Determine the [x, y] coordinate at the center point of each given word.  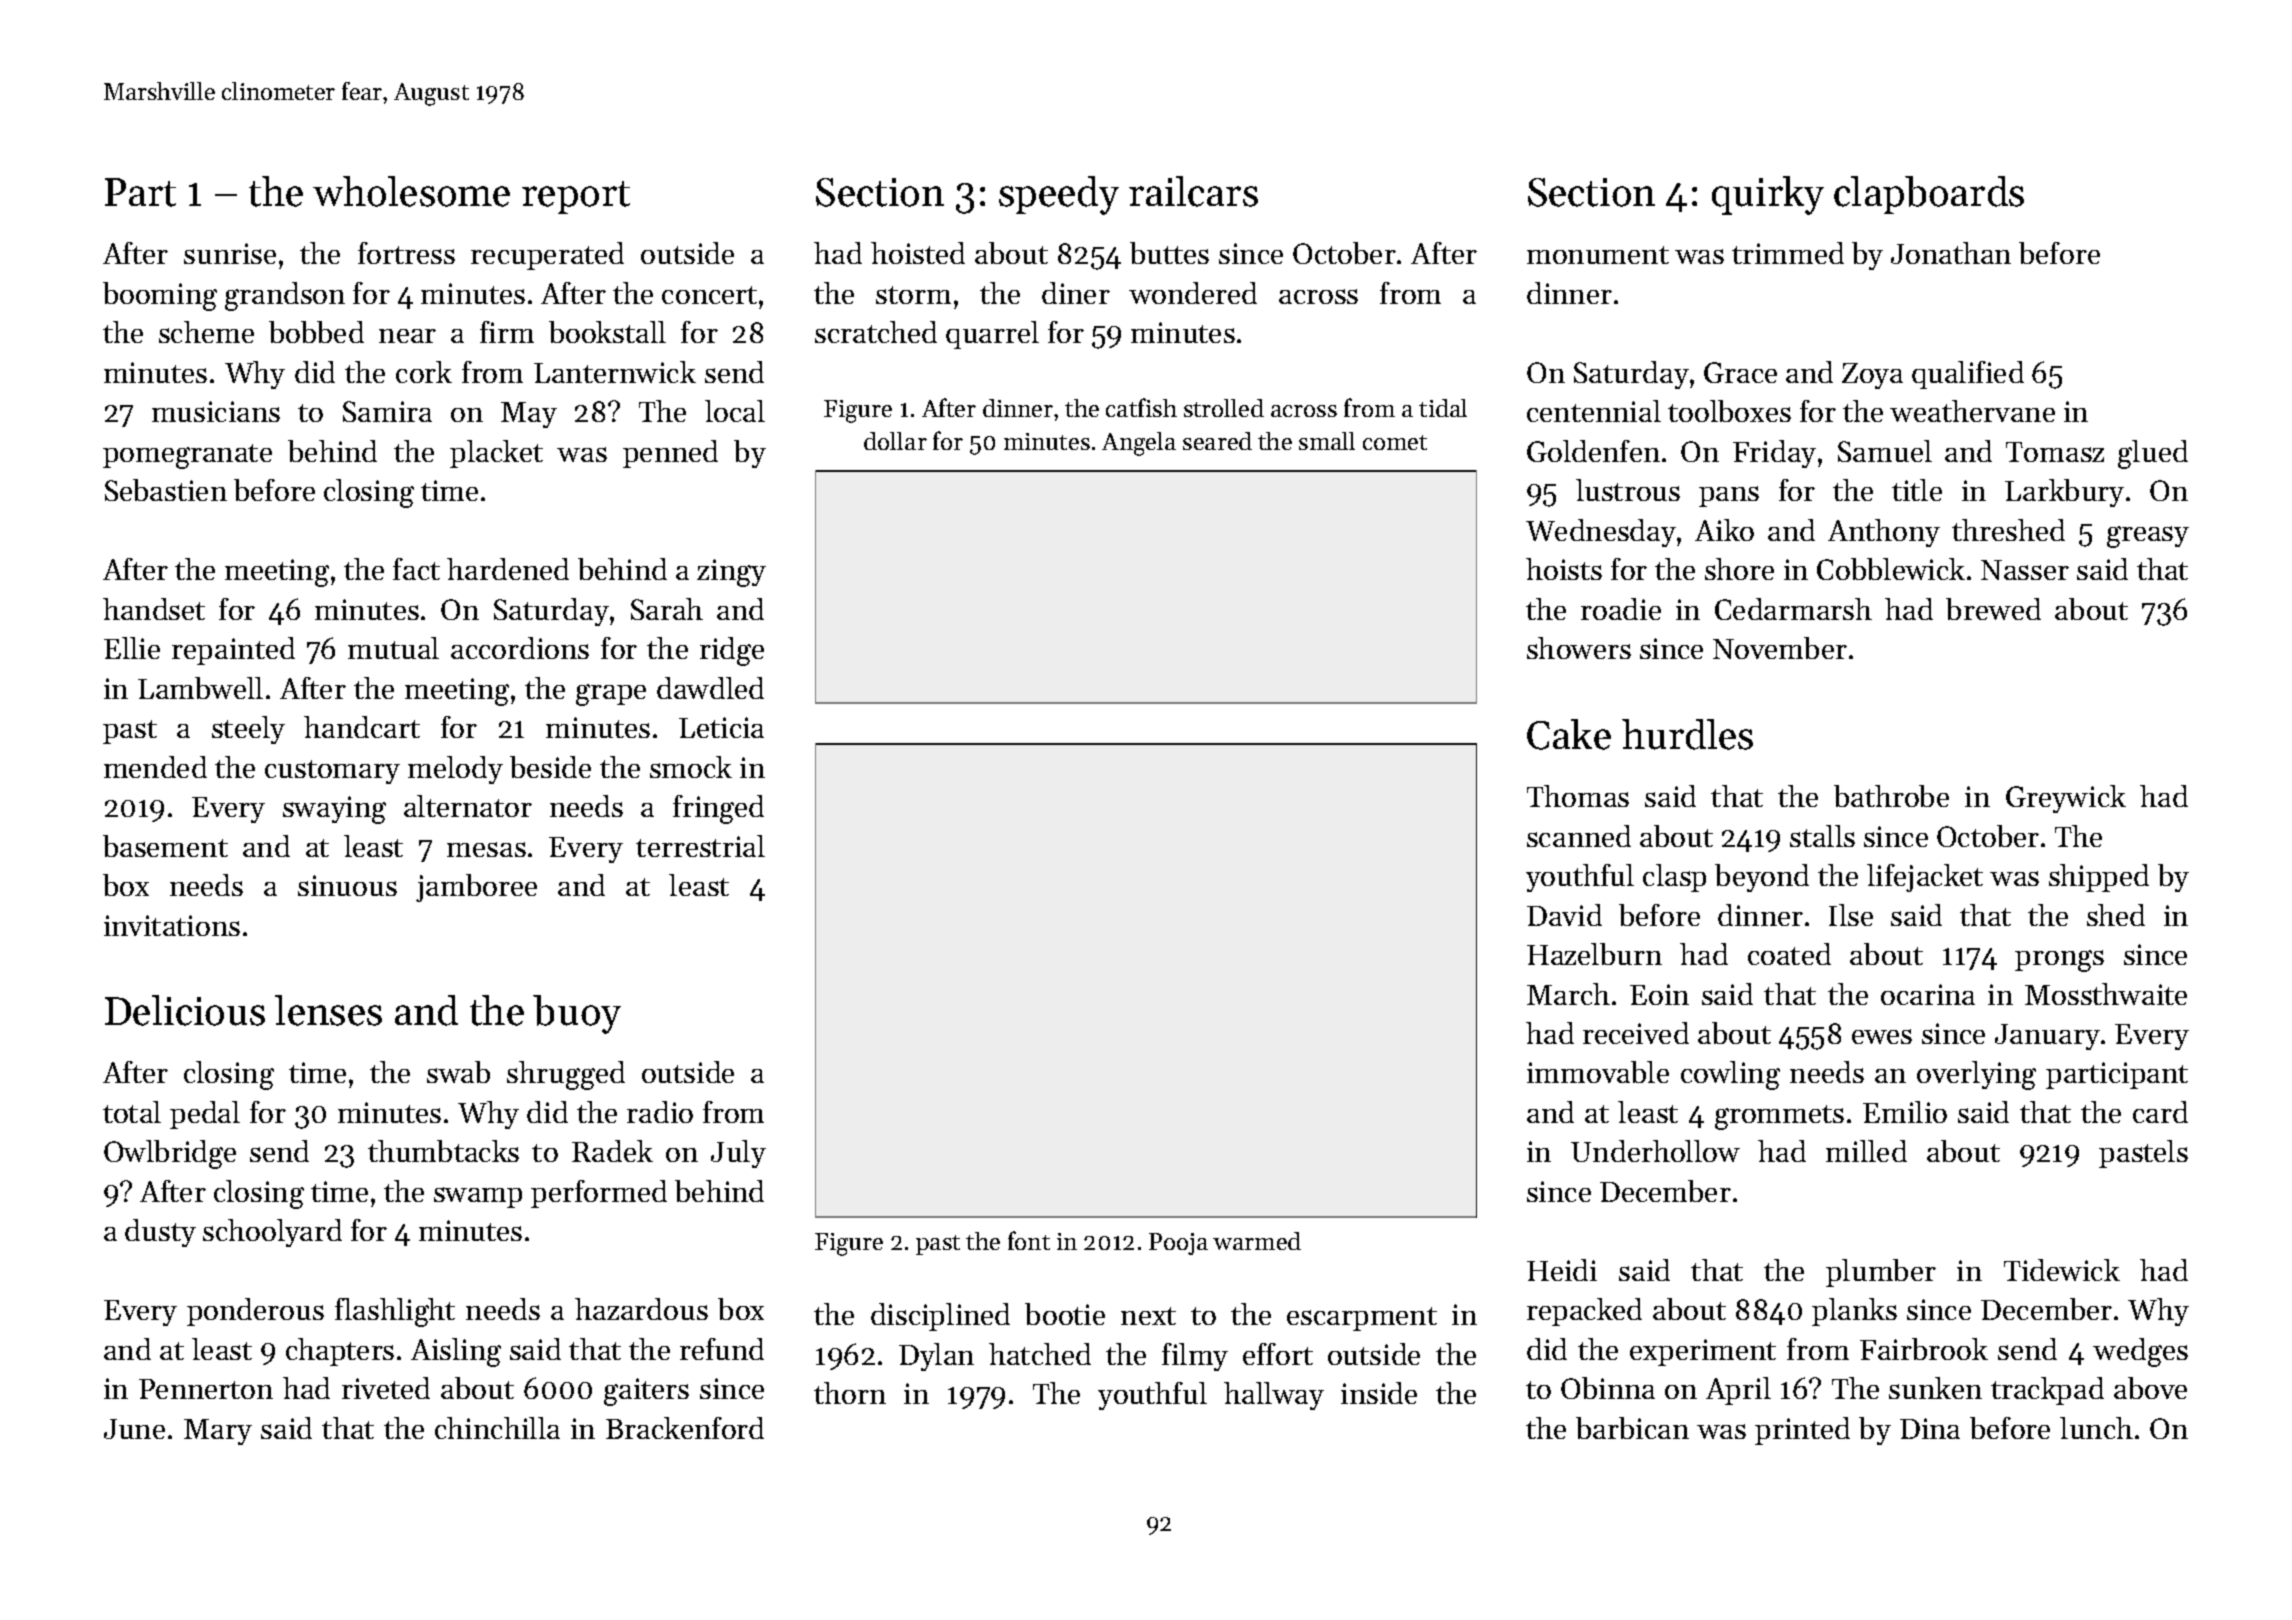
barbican [1632, 1428]
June [134, 1429]
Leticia [721, 727]
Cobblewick [1891, 569]
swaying [334, 810]
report [576, 197]
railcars [1193, 191]
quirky [1768, 195]
